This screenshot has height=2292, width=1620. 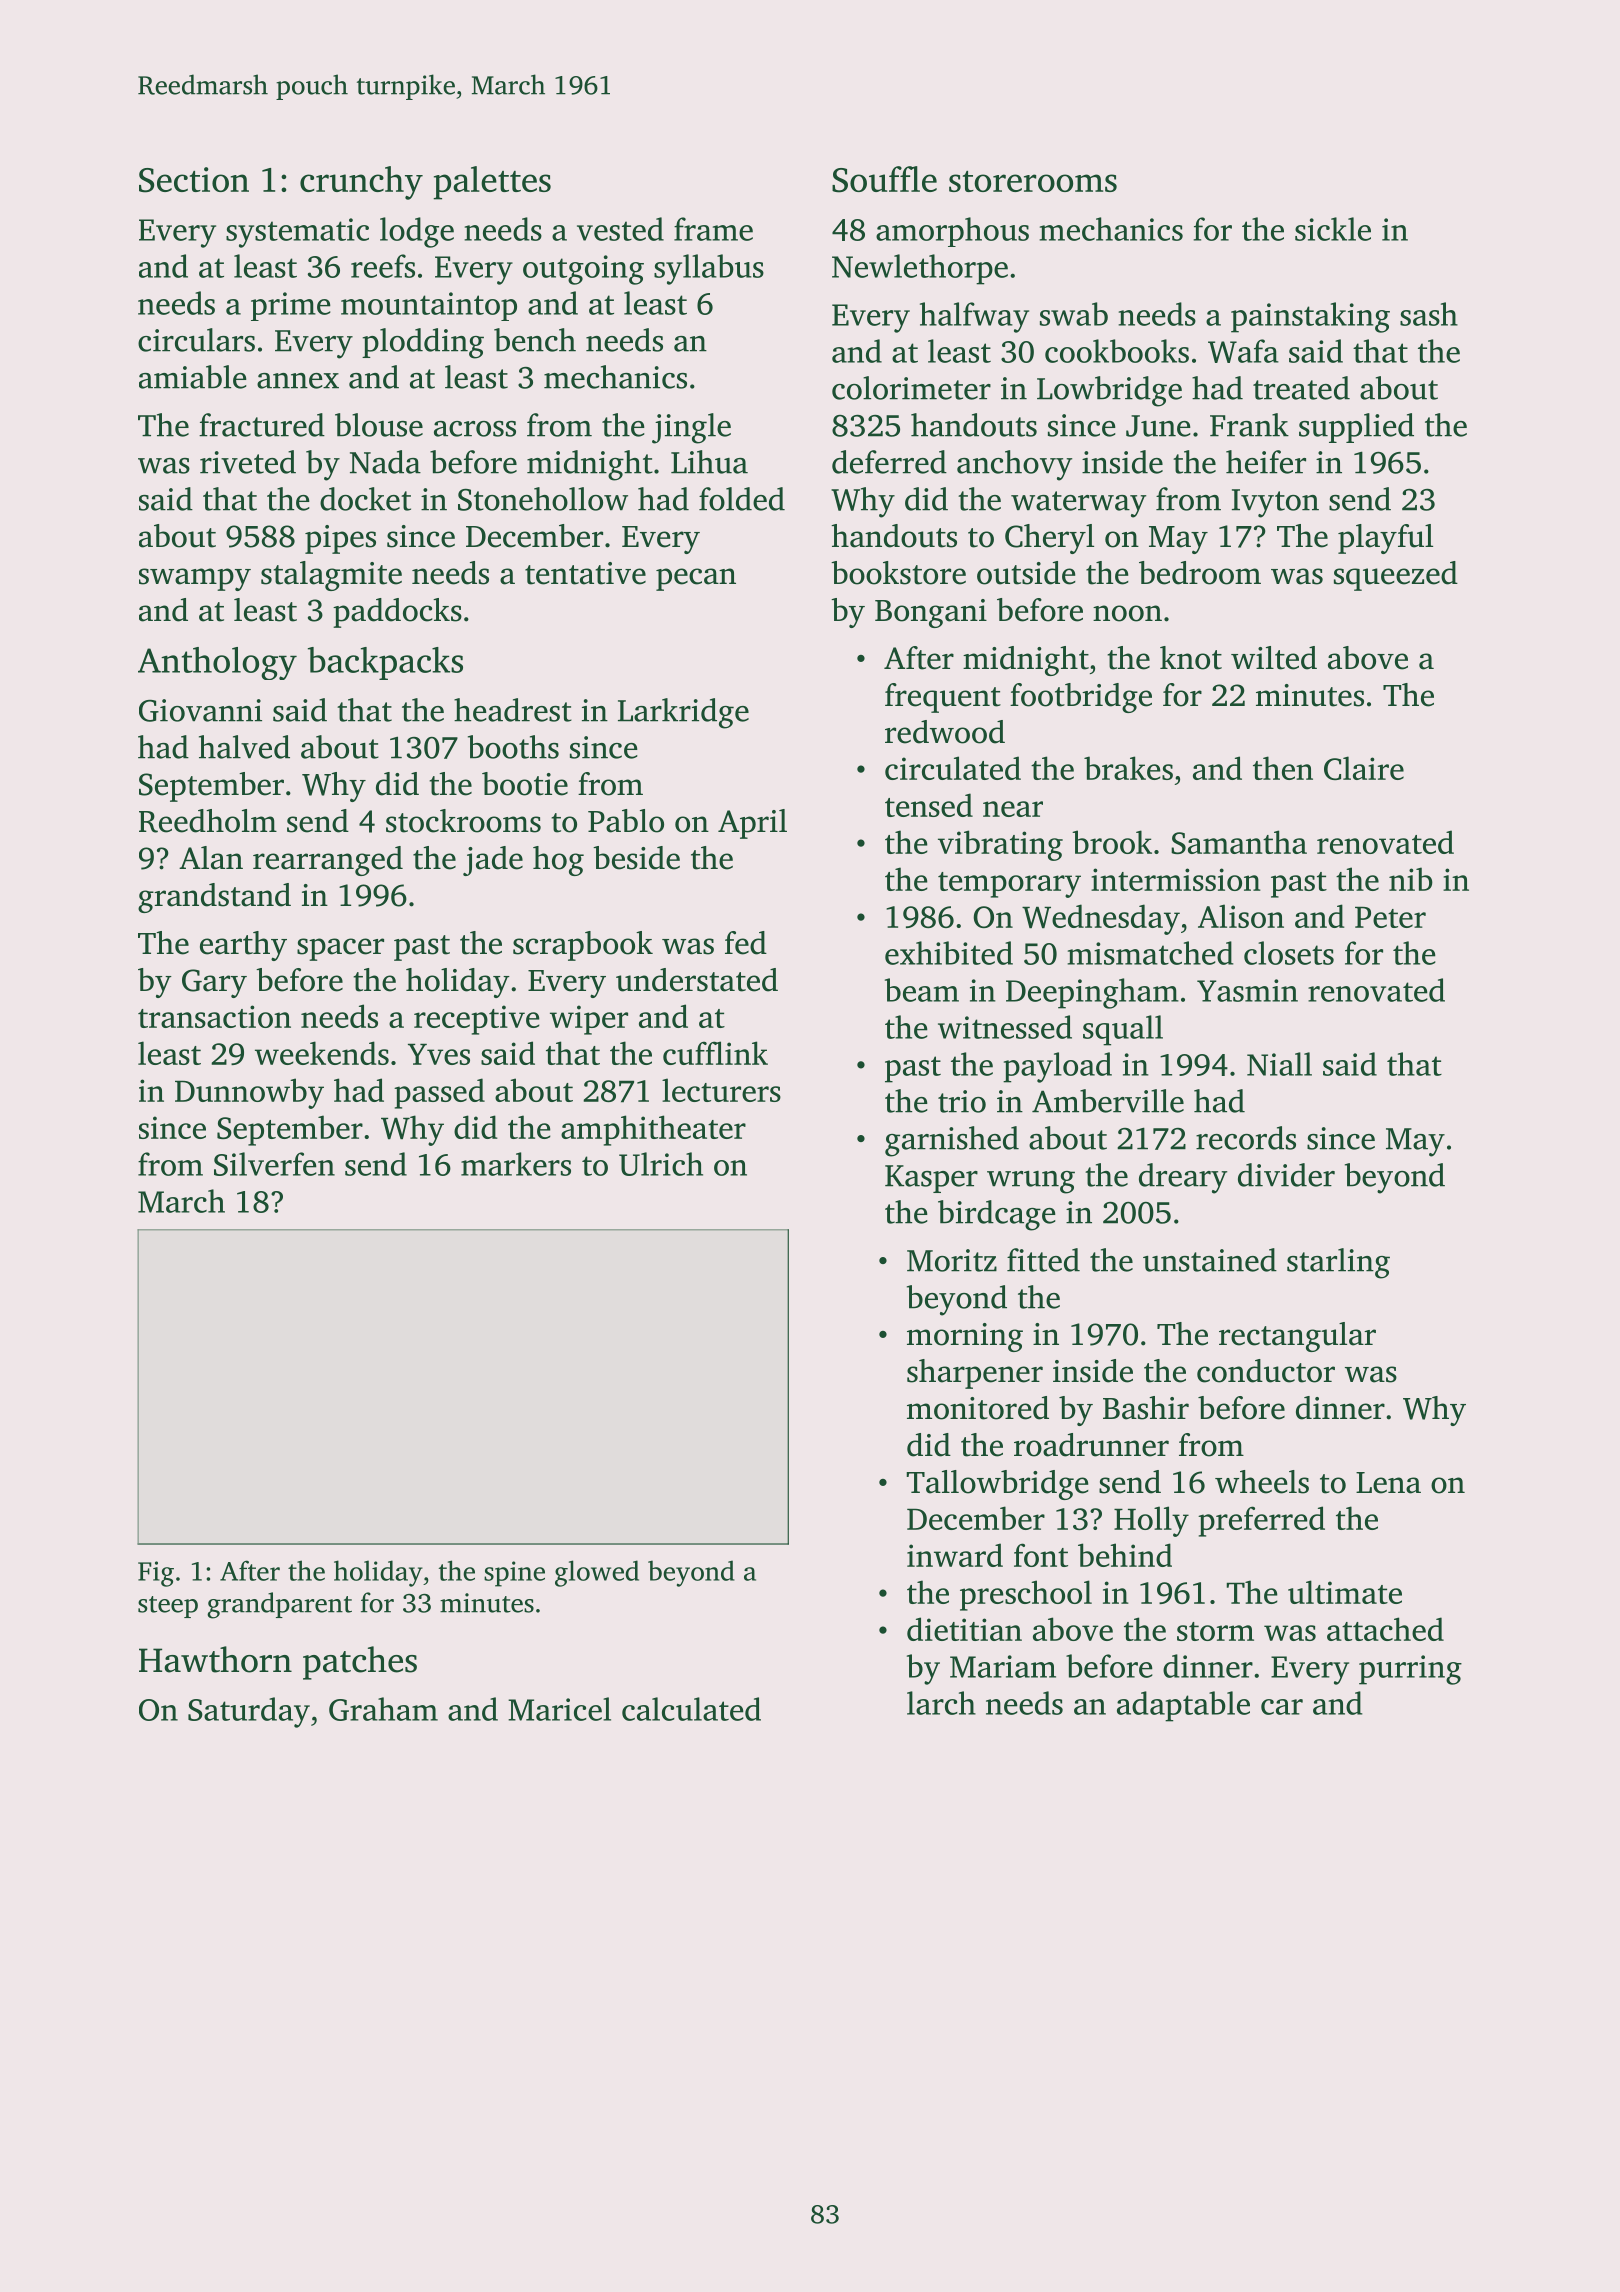 I want to click on Graham, so click(x=383, y=1709).
